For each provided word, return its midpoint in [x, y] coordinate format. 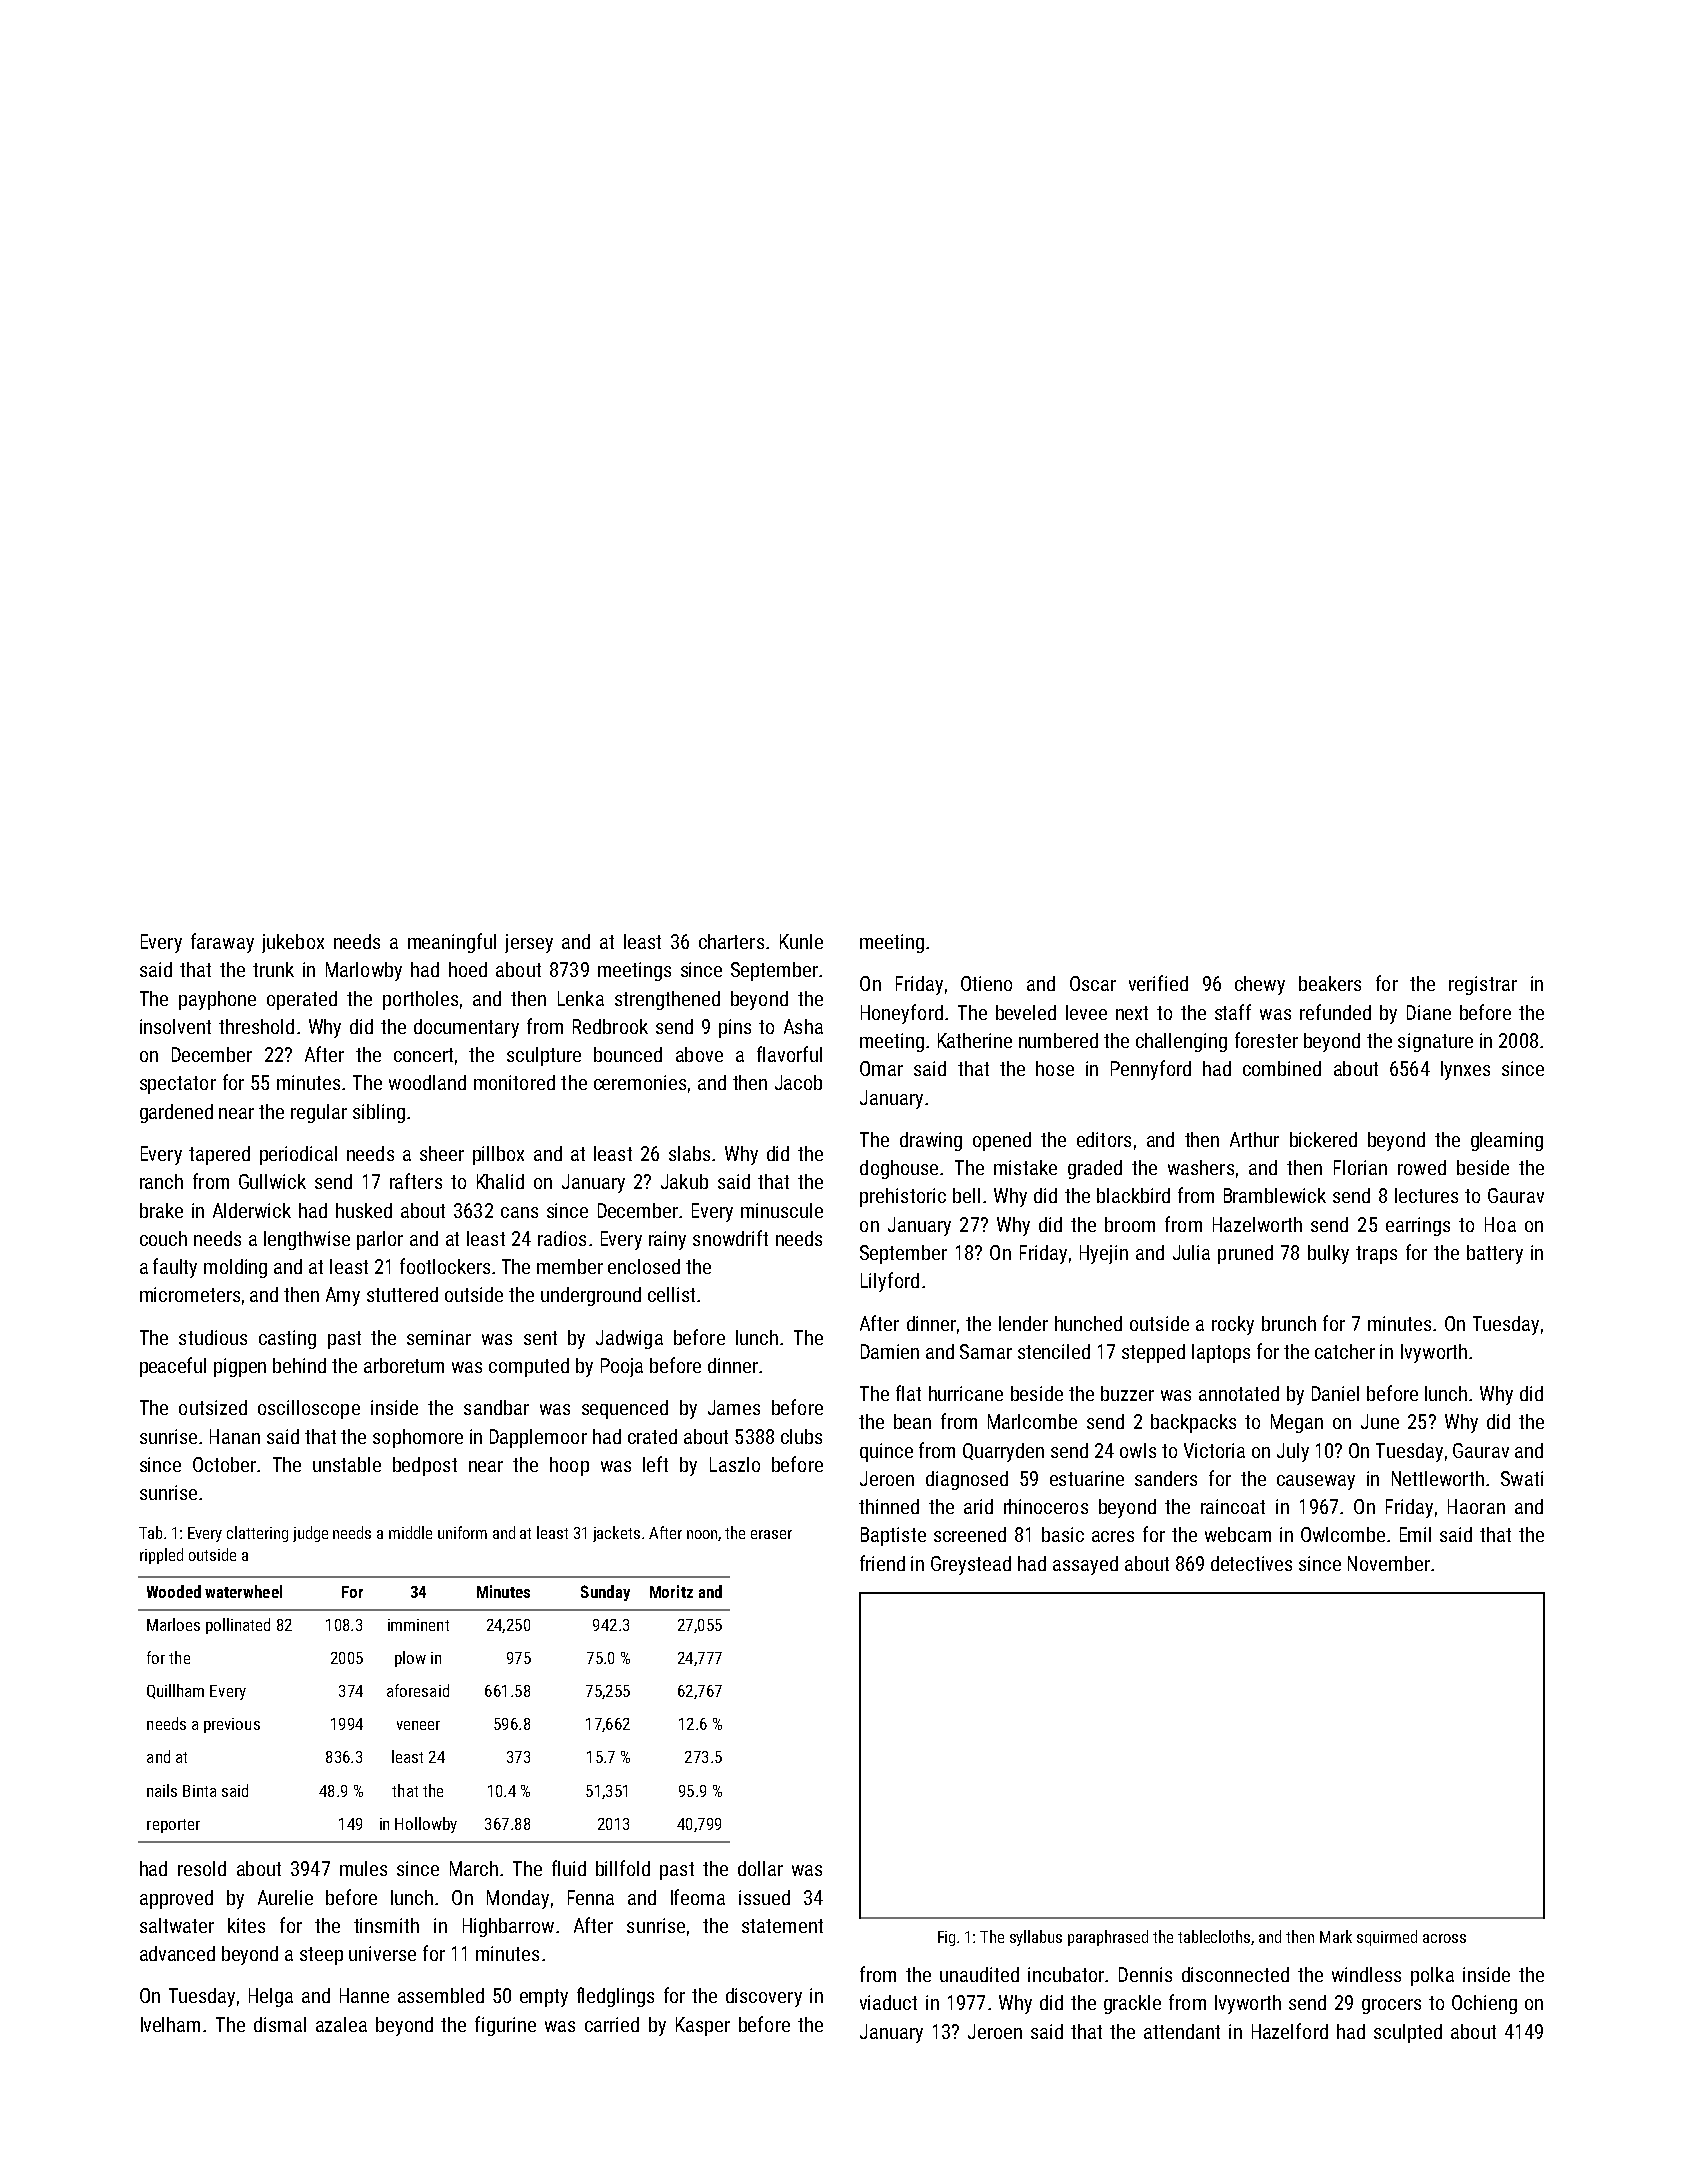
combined [1282, 1068]
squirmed [1387, 1938]
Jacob [798, 1082]
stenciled [1054, 1351]
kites [246, 1925]
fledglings [615, 1997]
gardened [176, 1113]
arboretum [404, 1365]
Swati [1522, 1478]
